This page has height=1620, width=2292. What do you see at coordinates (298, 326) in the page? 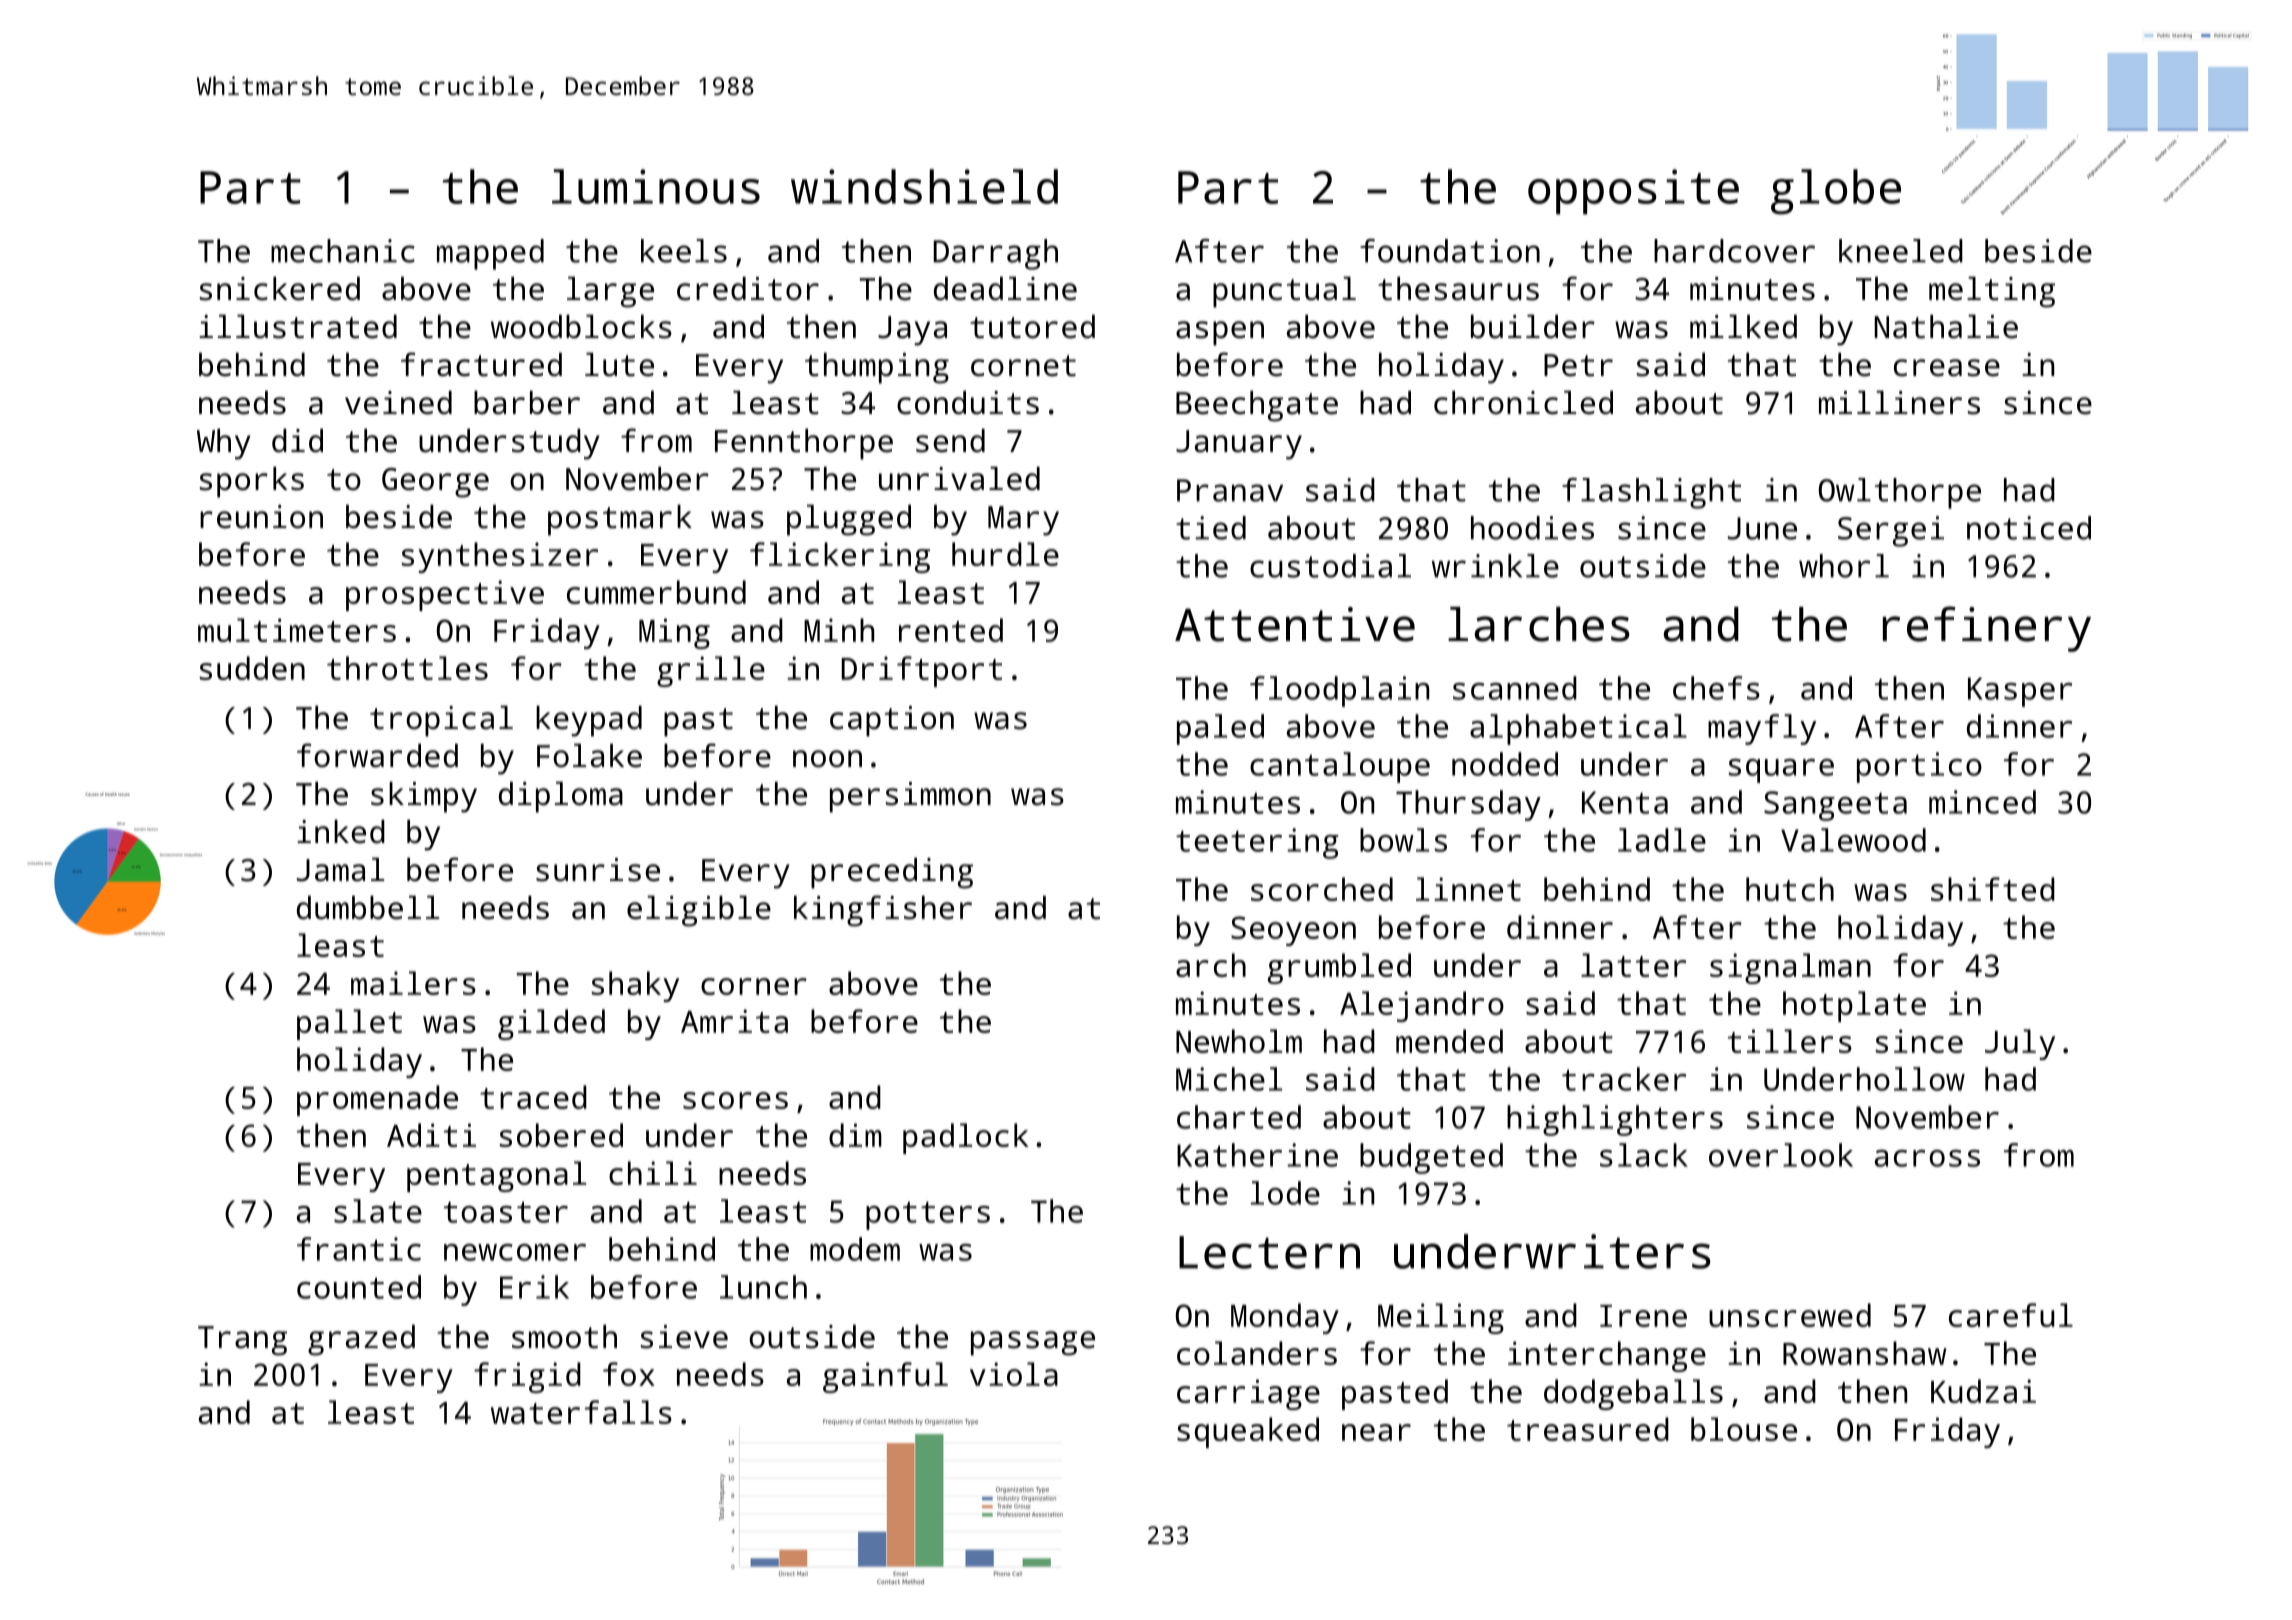
I see `illustrated` at bounding box center [298, 326].
